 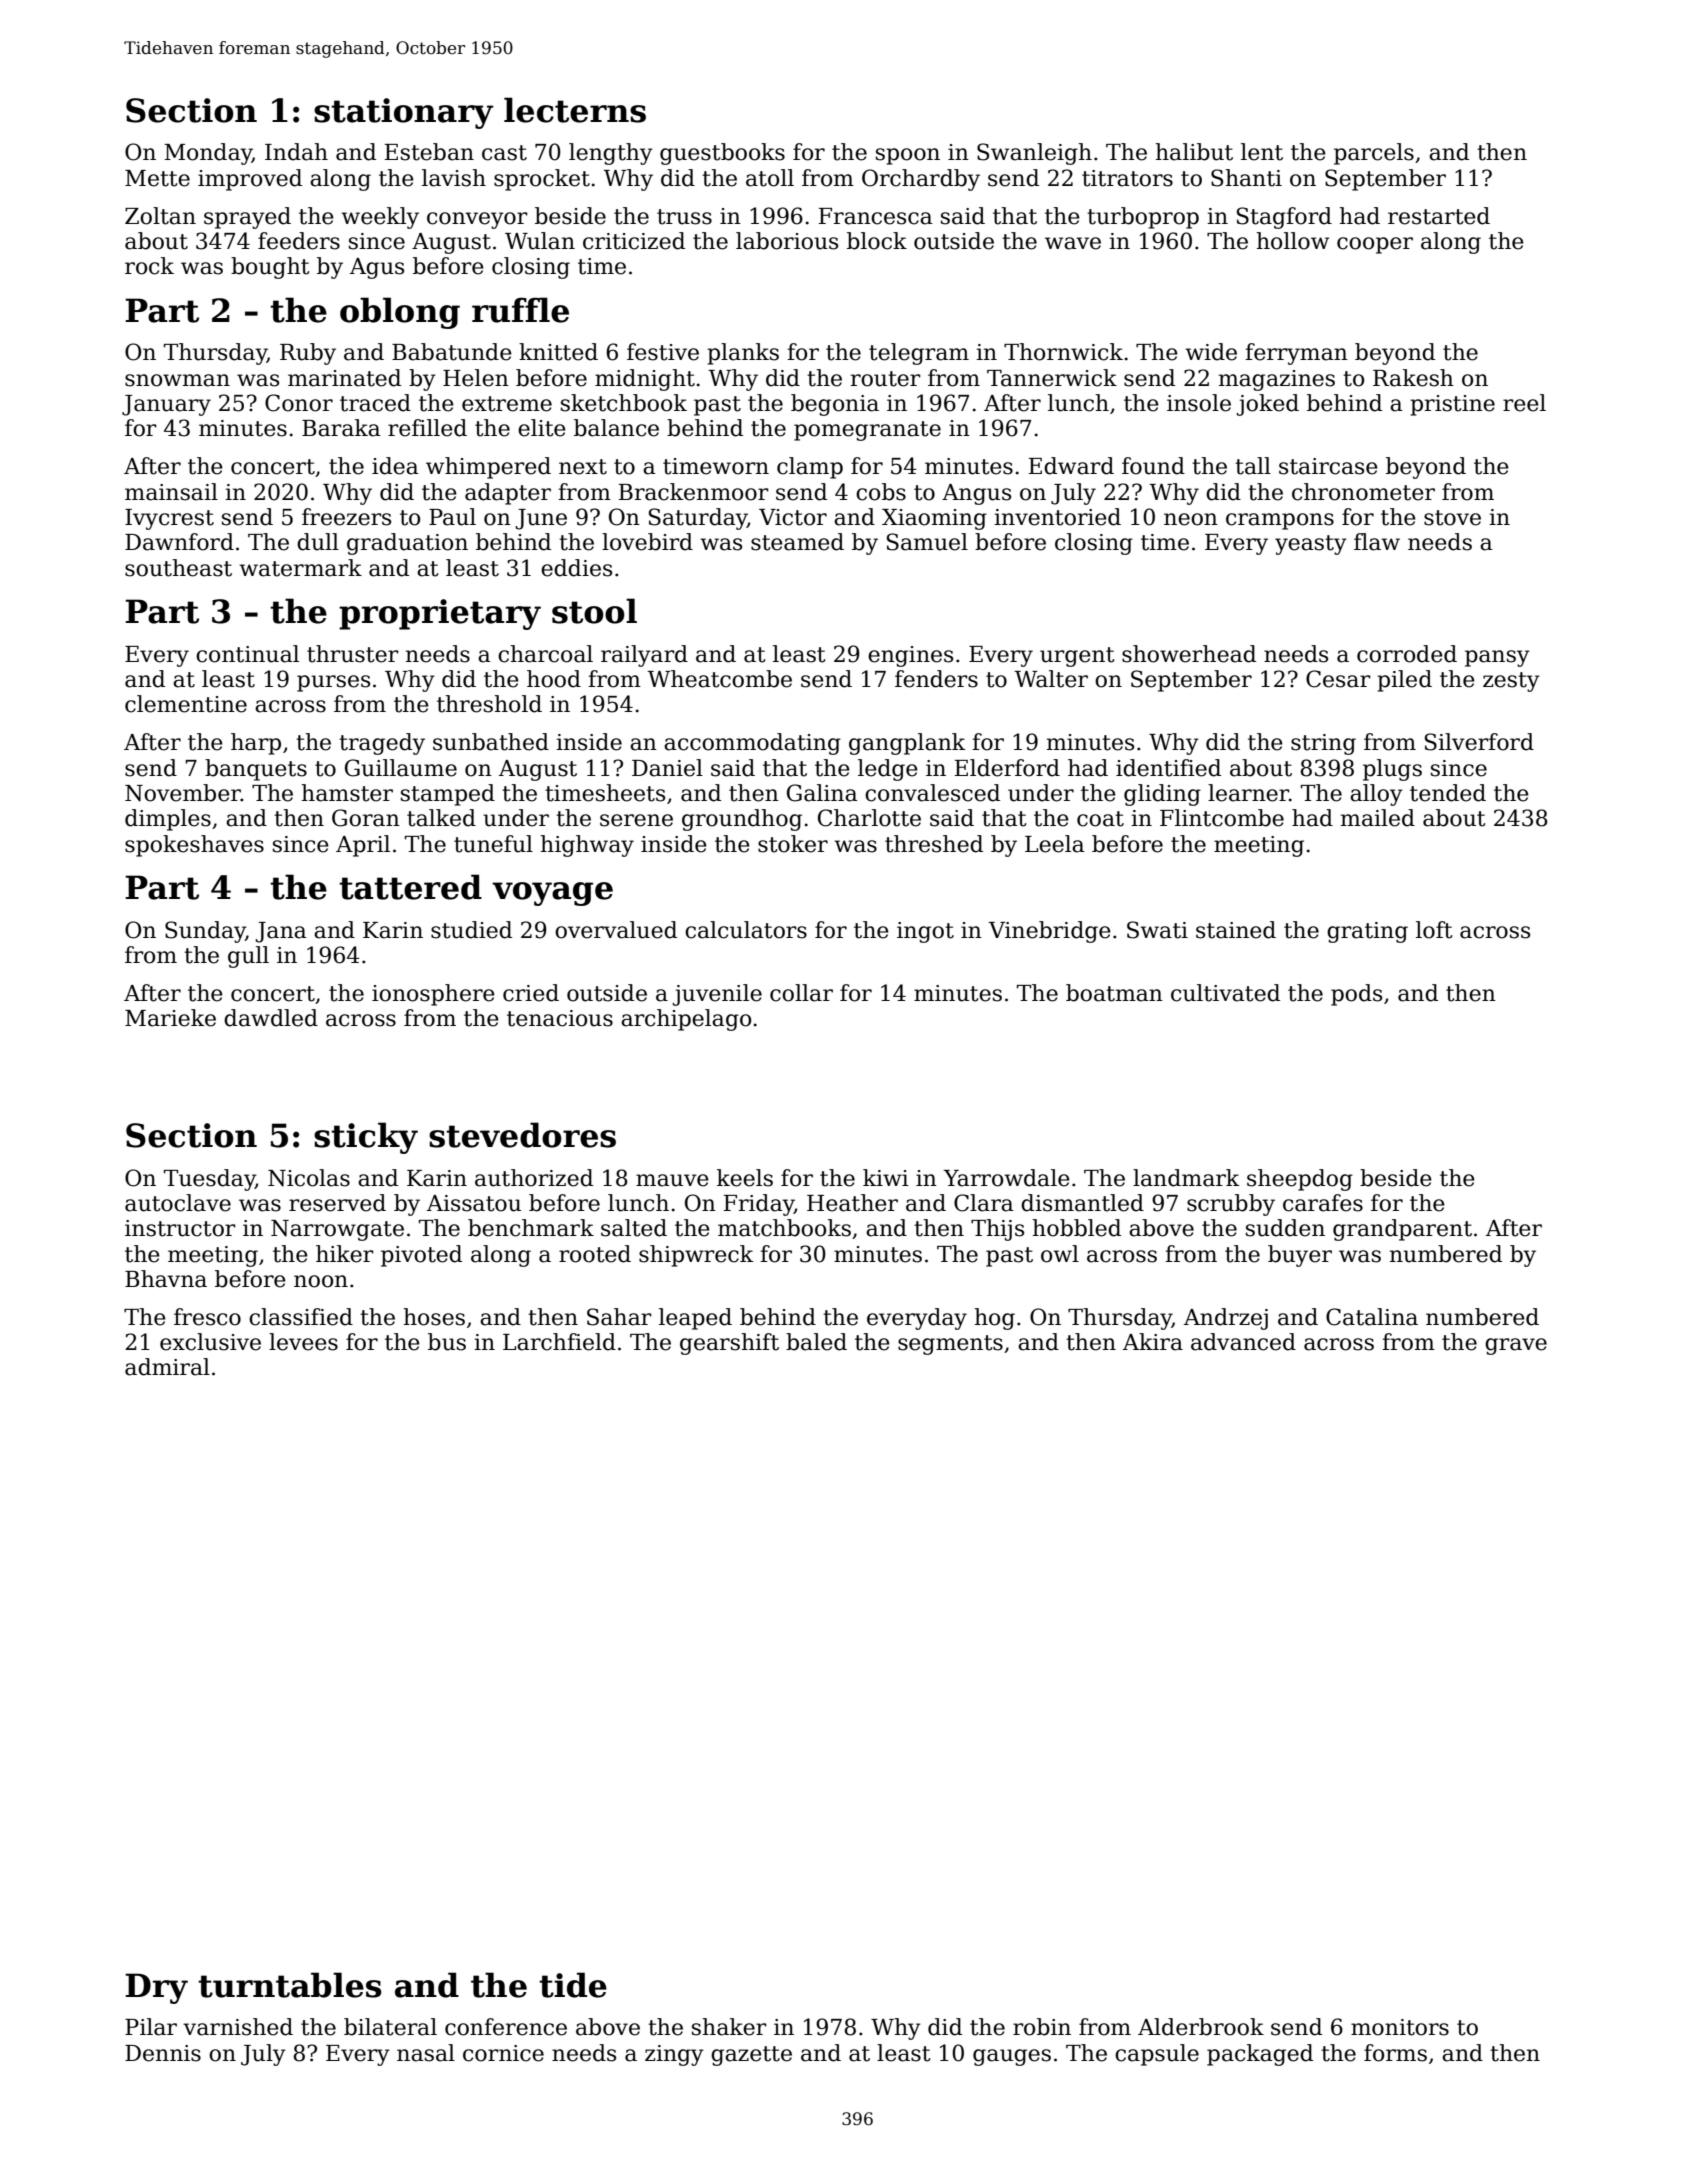 What do you see at coordinates (908, 156) in the screenshot?
I see `spoon` at bounding box center [908, 156].
